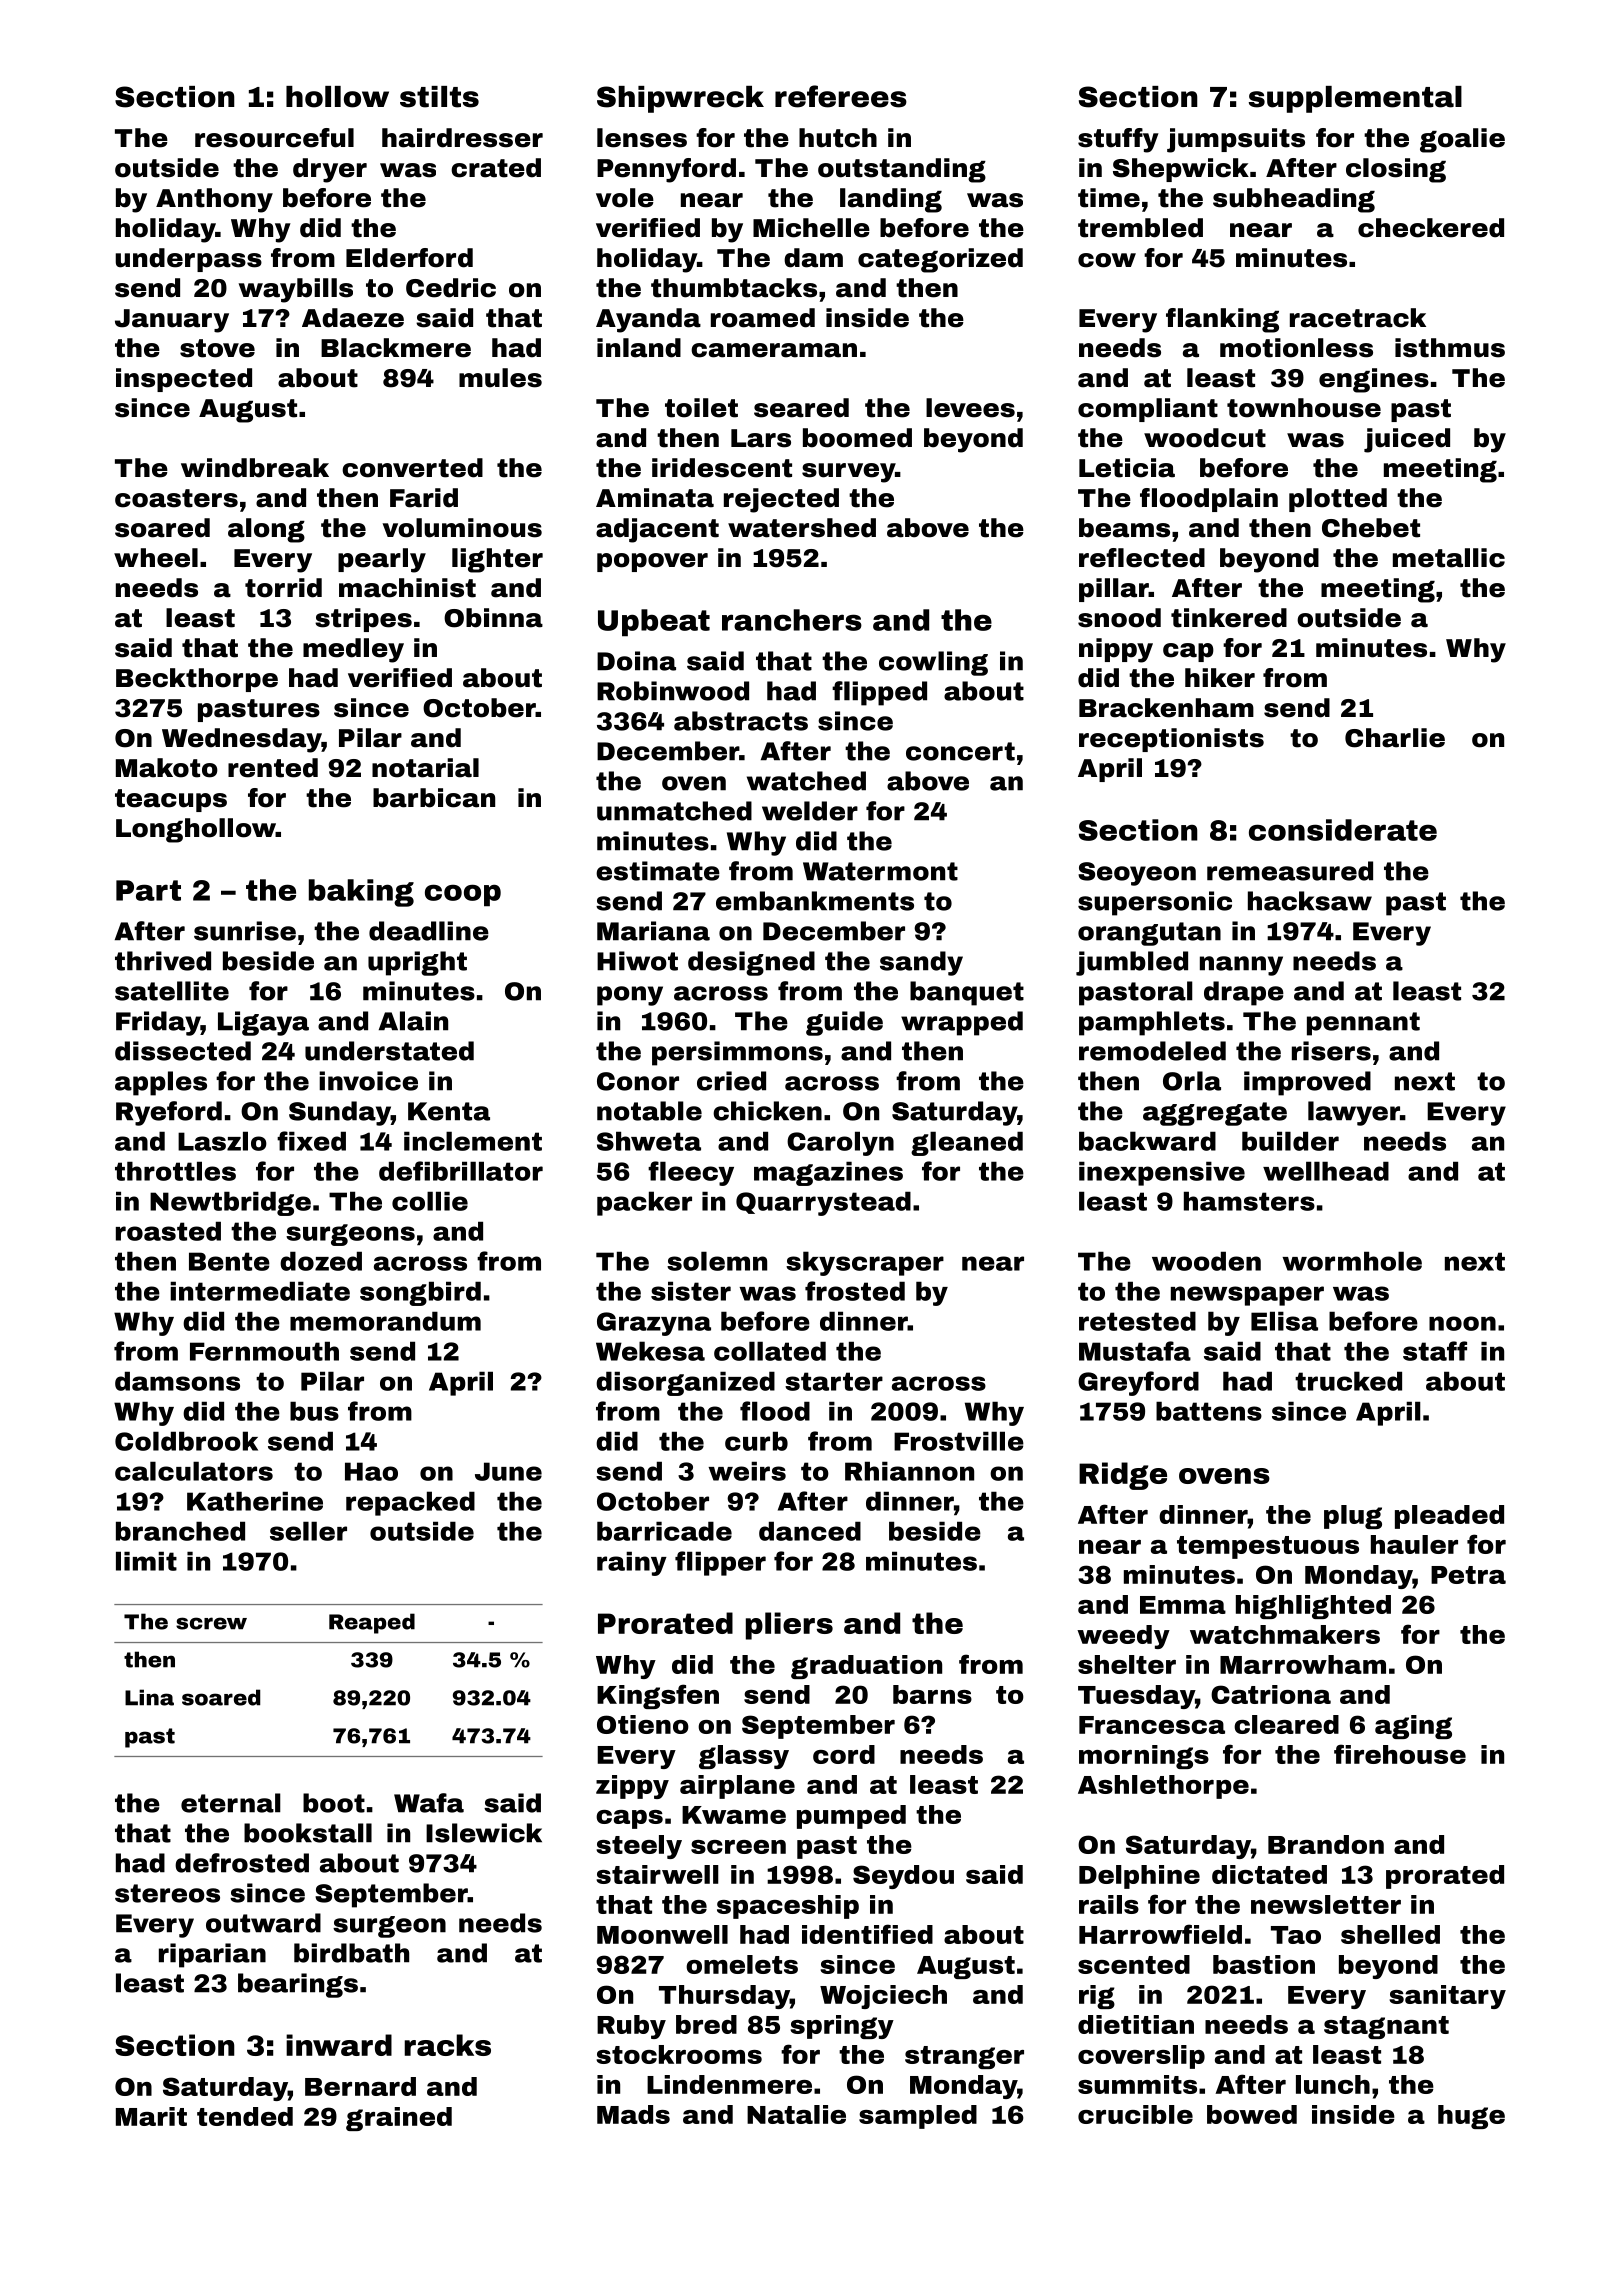  What do you see at coordinates (399, 2119) in the screenshot?
I see `grained` at bounding box center [399, 2119].
